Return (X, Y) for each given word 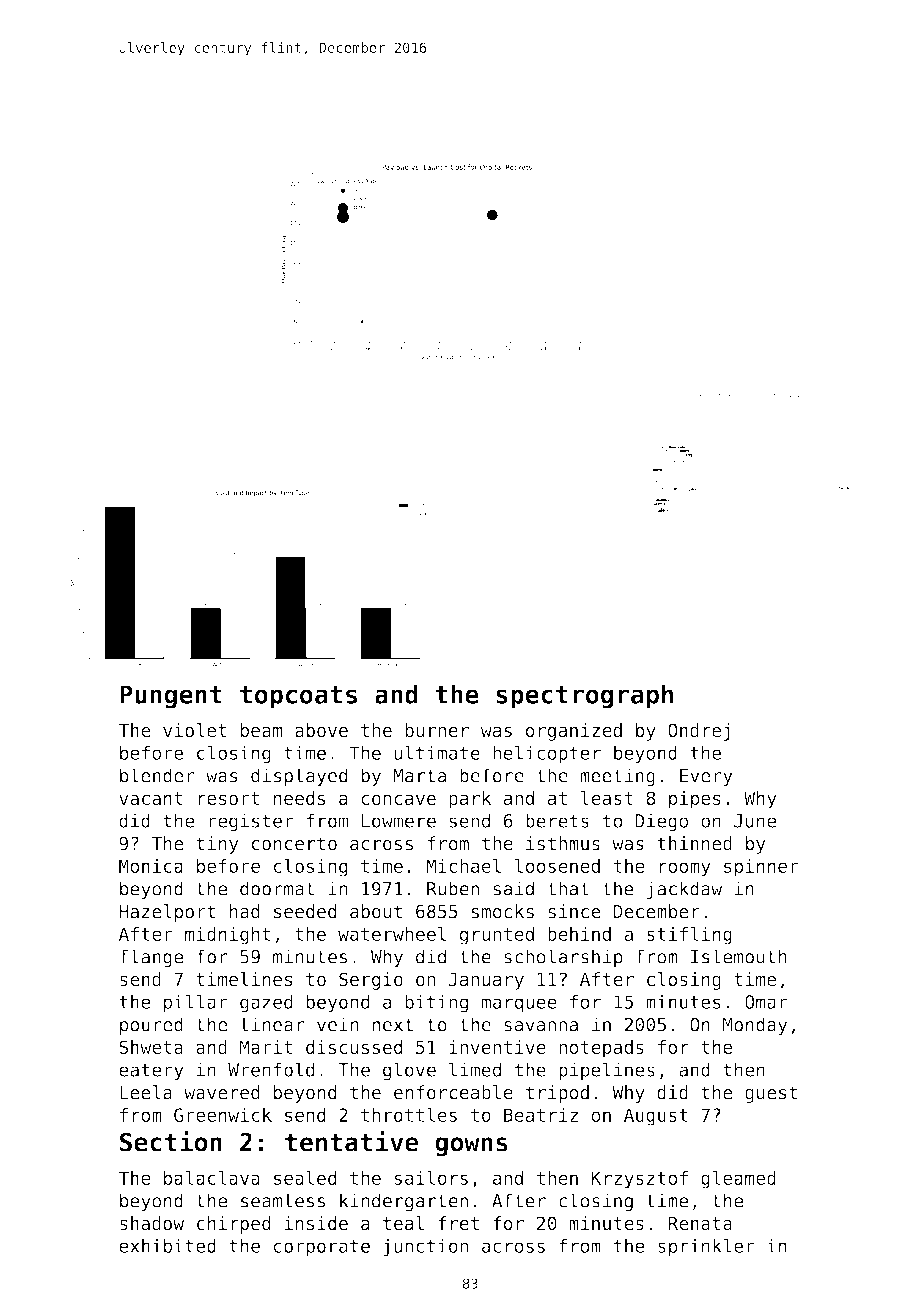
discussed (354, 1047)
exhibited (167, 1245)
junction (425, 1247)
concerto (294, 844)
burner (437, 730)
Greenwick (223, 1115)
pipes (695, 800)
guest (771, 1094)
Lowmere (399, 821)
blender (157, 775)
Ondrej (698, 732)
